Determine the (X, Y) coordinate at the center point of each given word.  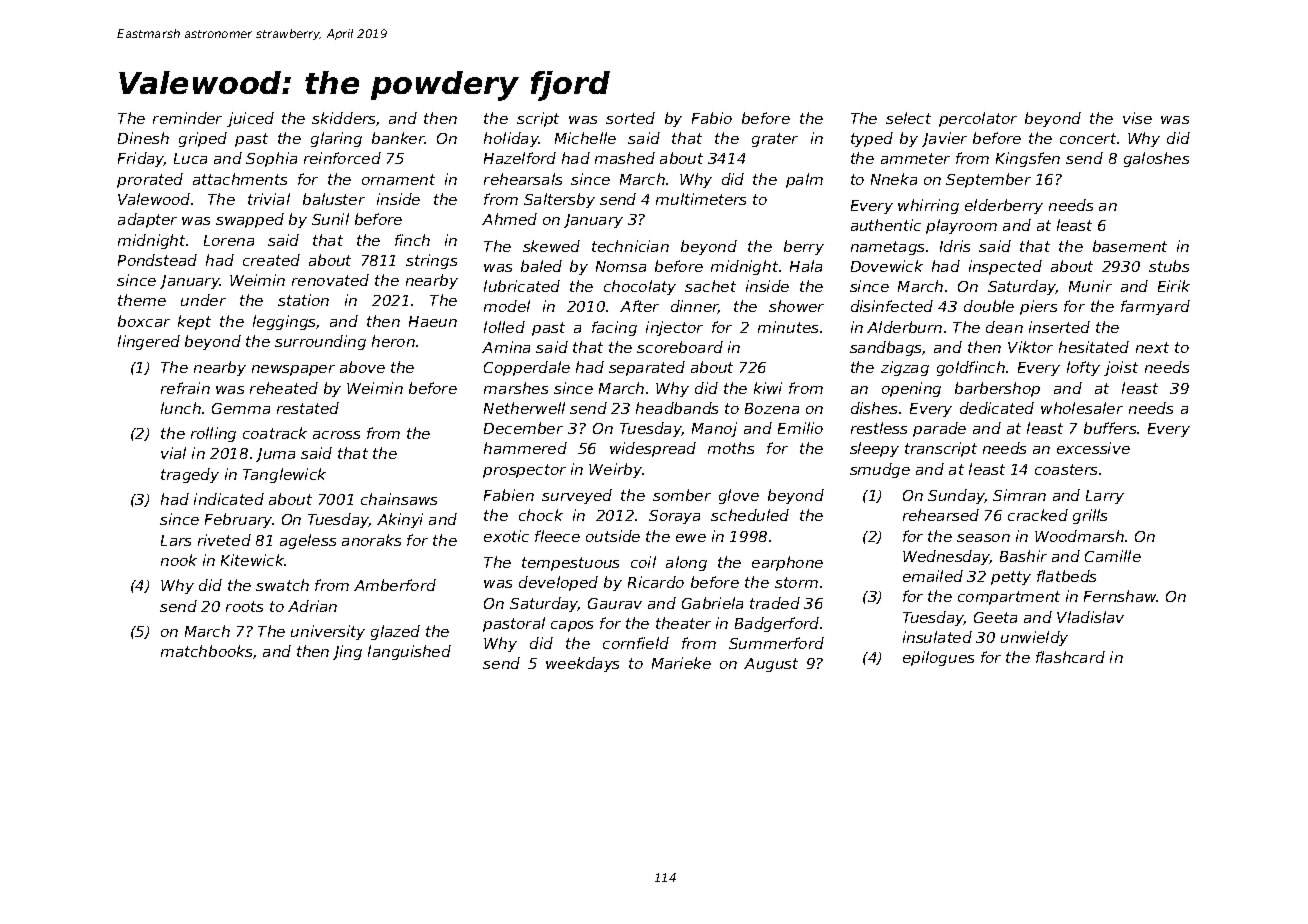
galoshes (1156, 159)
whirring (928, 206)
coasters (1066, 469)
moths (731, 448)
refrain (185, 388)
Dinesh (143, 138)
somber (682, 495)
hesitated (1094, 347)
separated (647, 368)
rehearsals (523, 179)
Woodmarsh (1079, 536)
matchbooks (206, 651)
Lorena (229, 240)
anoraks (371, 540)
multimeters (701, 199)
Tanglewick (284, 475)
